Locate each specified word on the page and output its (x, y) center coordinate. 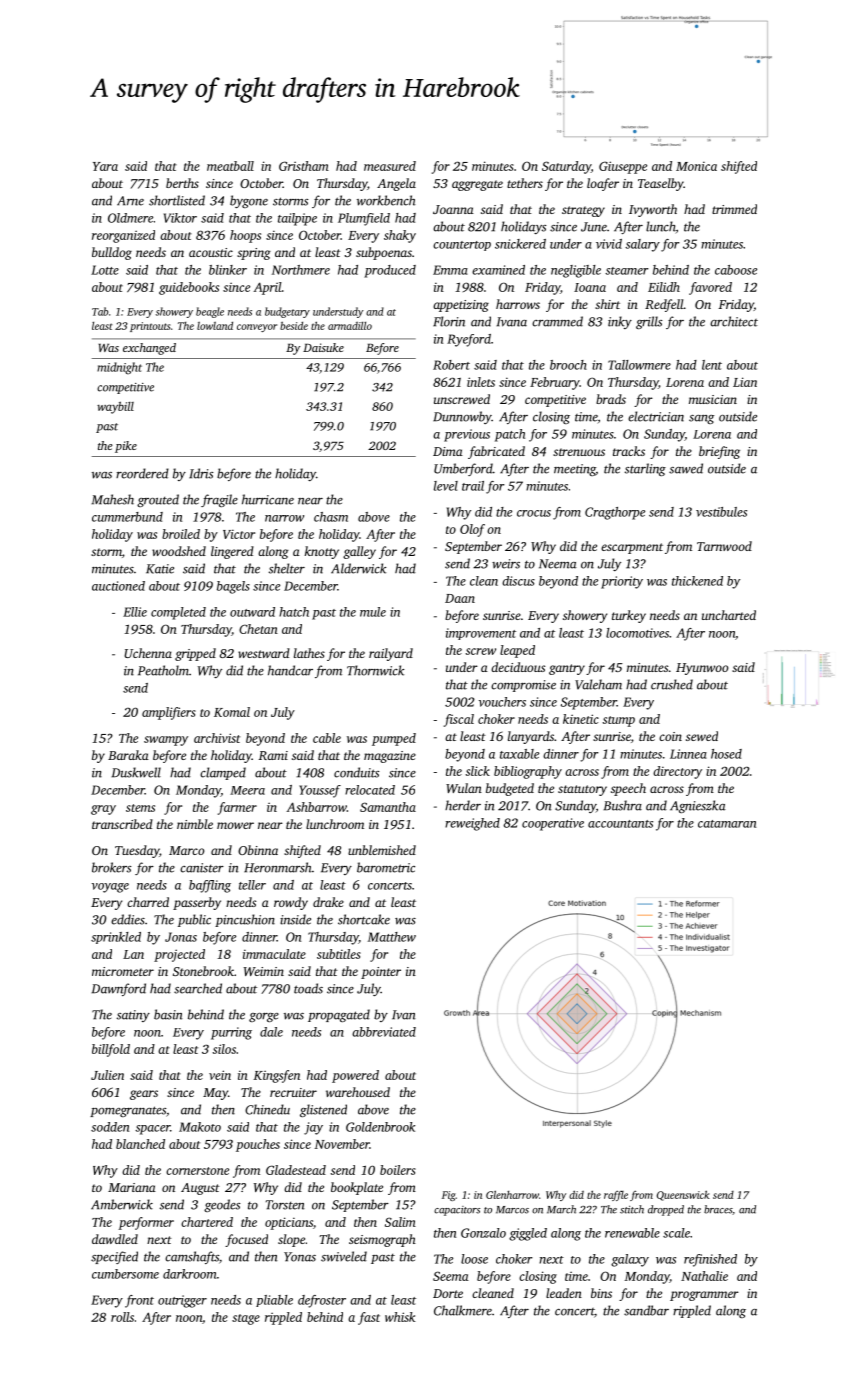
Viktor (180, 218)
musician (713, 399)
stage (246, 1319)
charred (148, 902)
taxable (519, 754)
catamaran (727, 824)
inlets (481, 382)
